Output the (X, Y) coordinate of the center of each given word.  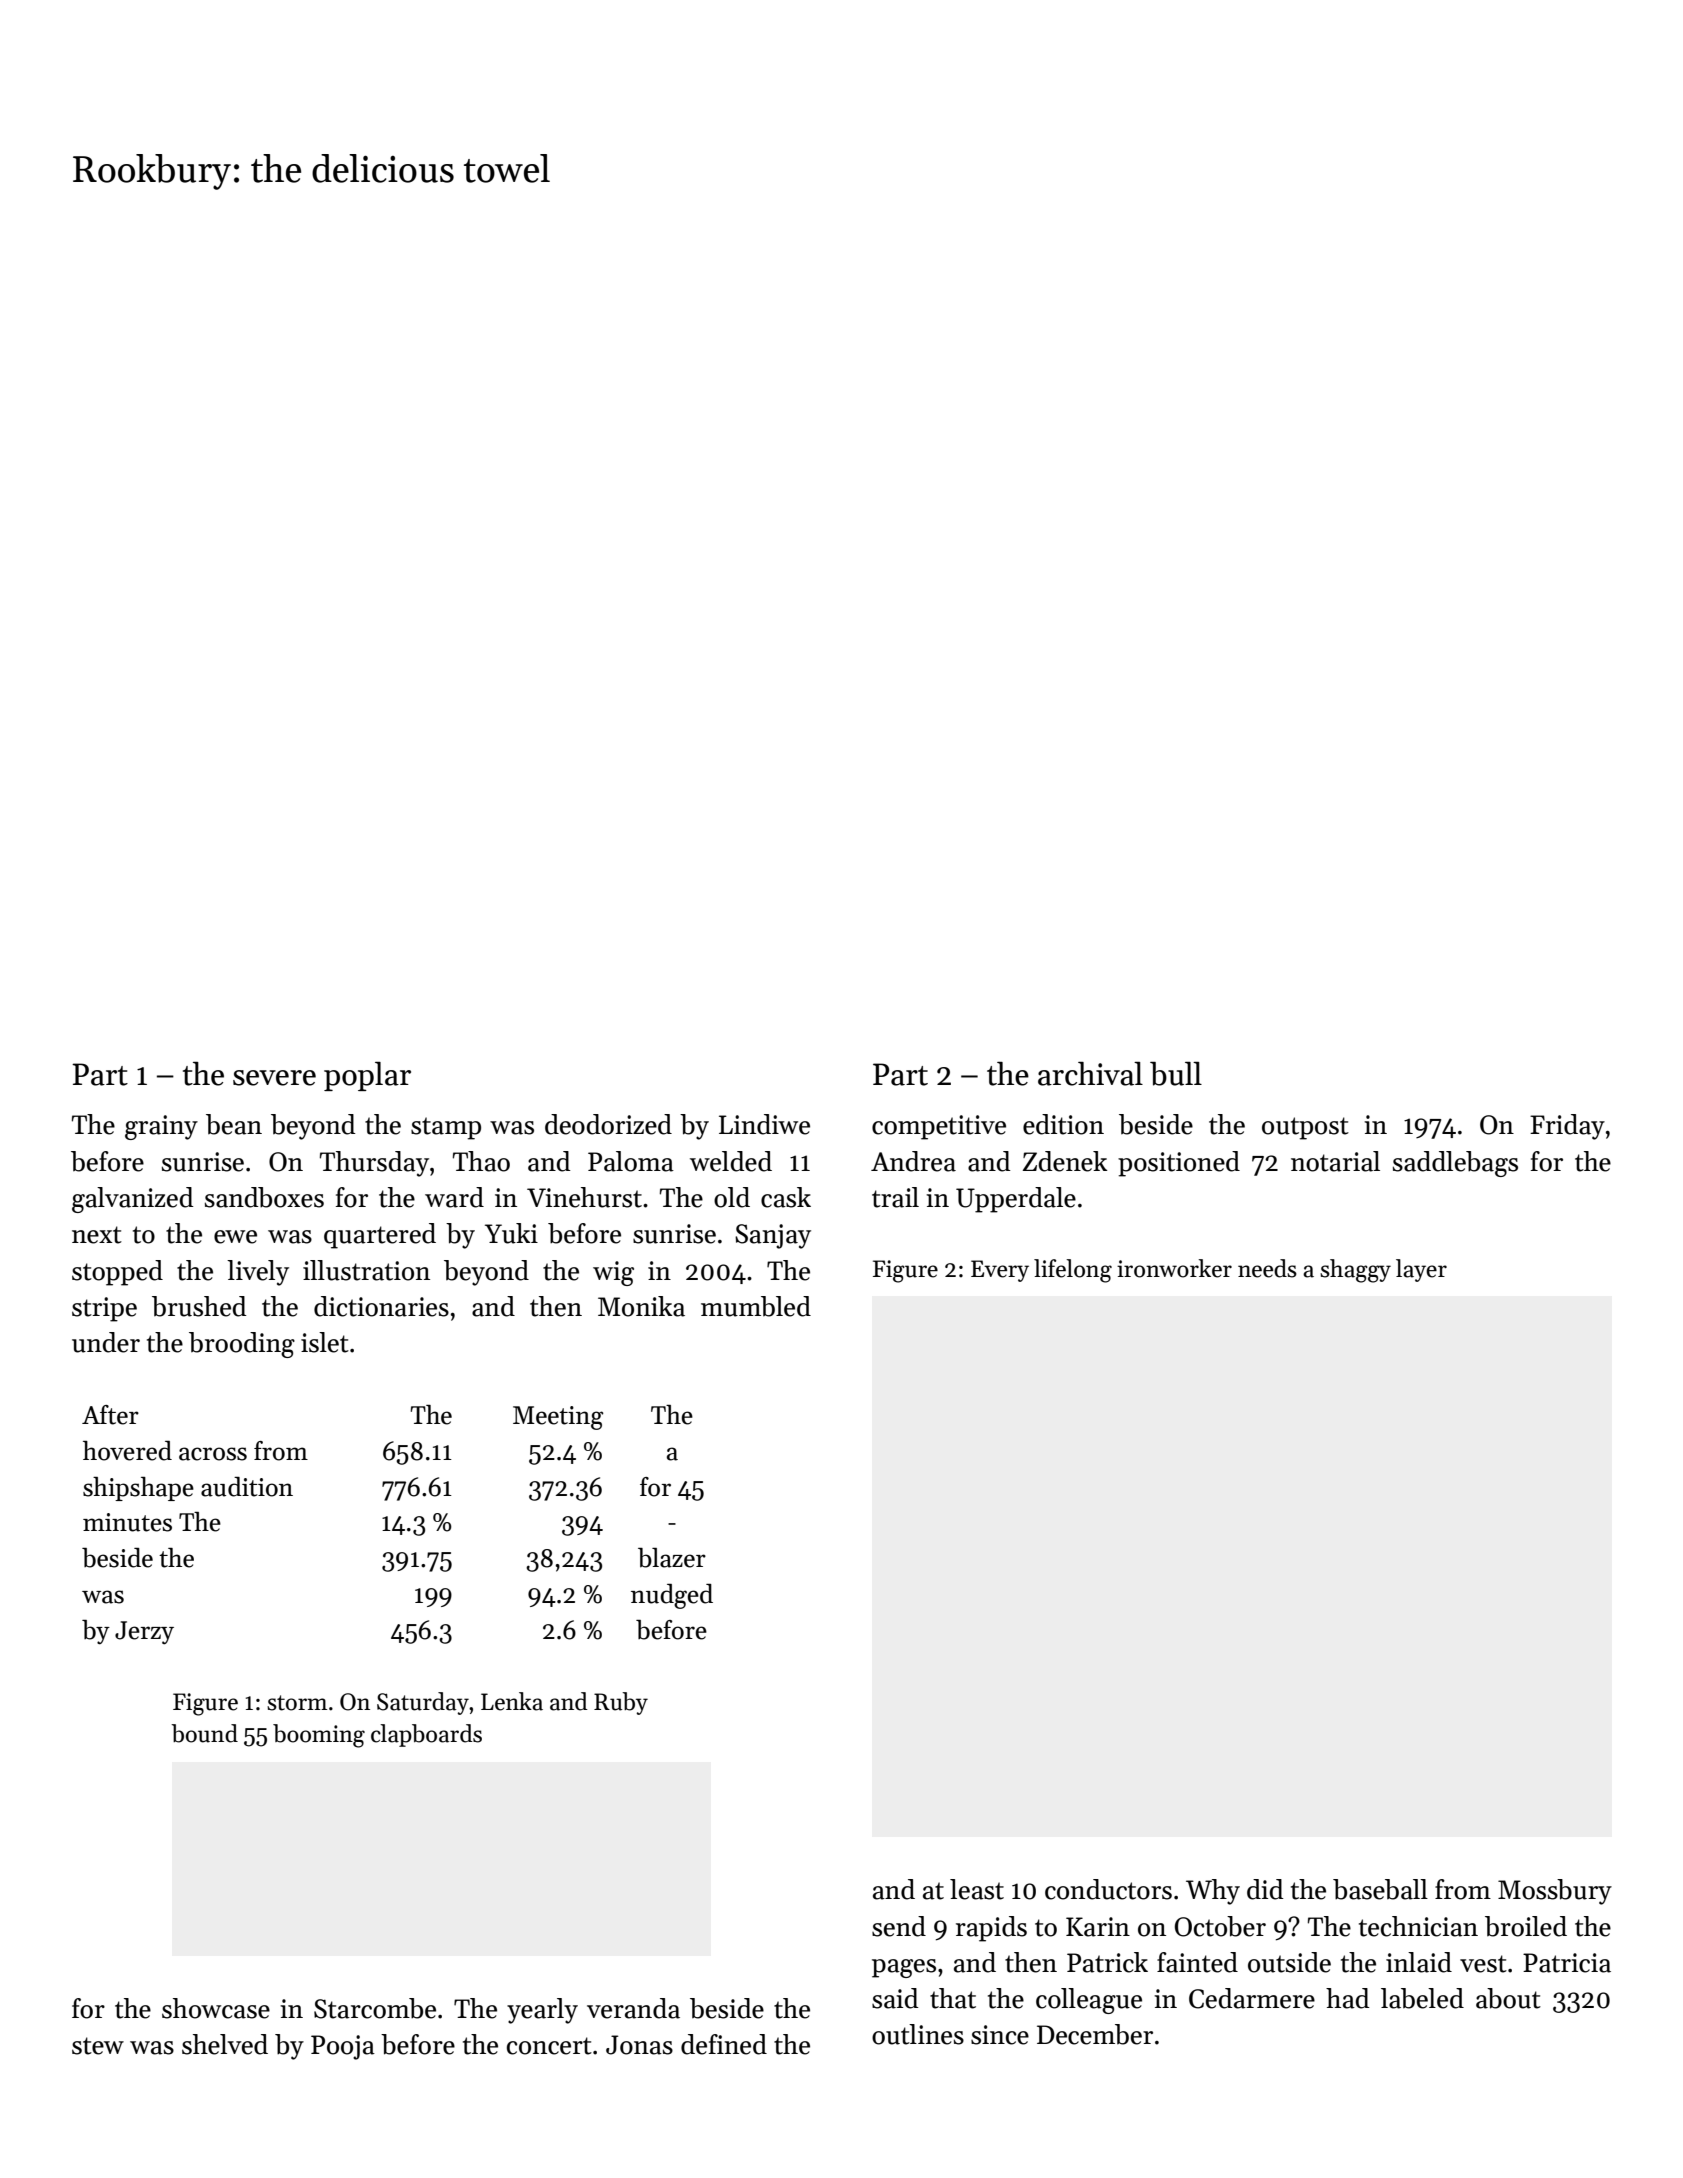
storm (297, 1703)
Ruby (621, 1703)
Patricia (1567, 1963)
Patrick (1107, 1962)
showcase (216, 2008)
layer (1421, 1270)
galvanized (132, 1200)
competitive (939, 1127)
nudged (672, 1596)
